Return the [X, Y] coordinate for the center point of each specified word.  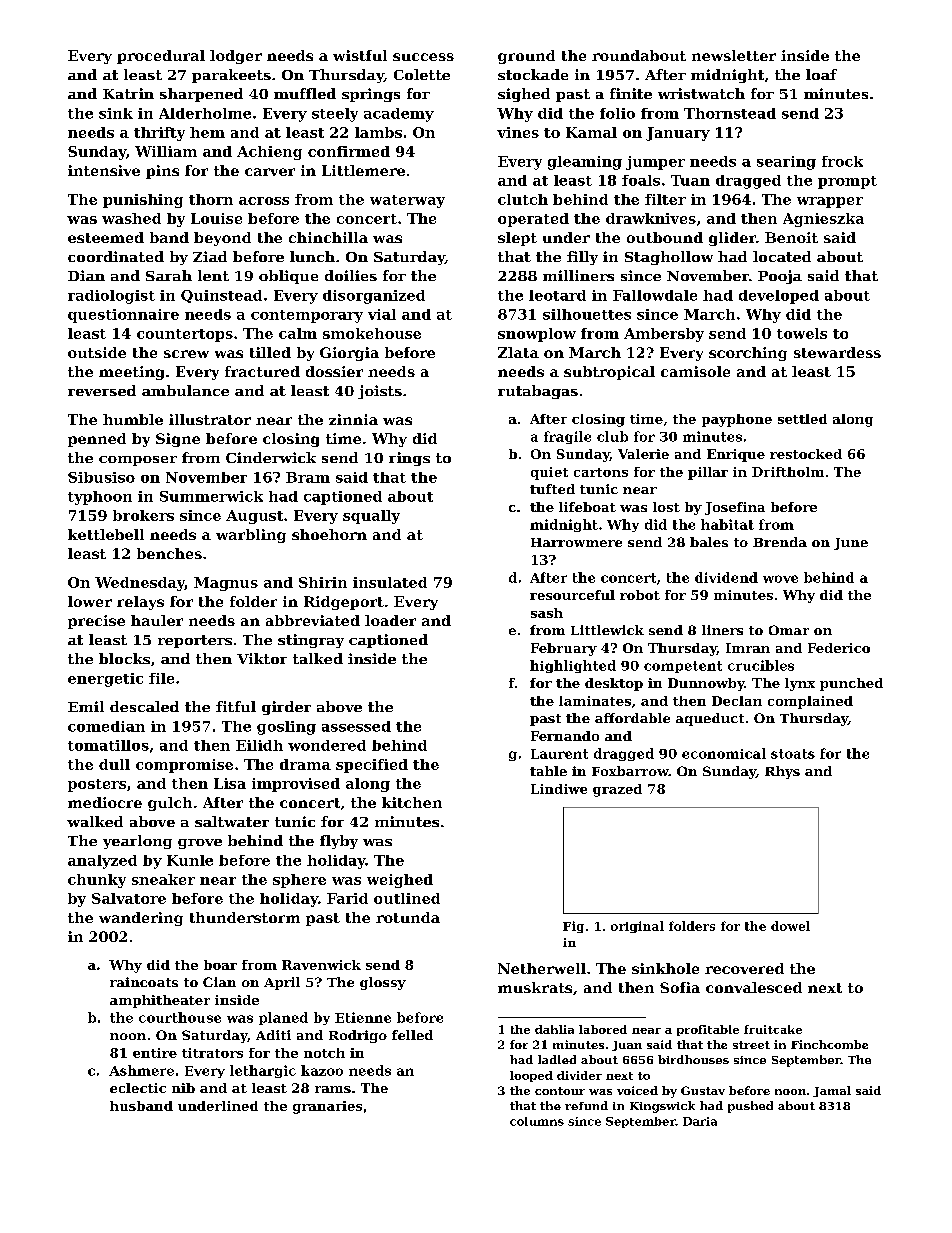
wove [780, 579]
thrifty [159, 134]
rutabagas [538, 392]
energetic [105, 680]
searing [786, 163]
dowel [790, 926]
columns [537, 1121]
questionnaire [123, 316]
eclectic [138, 1088]
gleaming [585, 163]
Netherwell [542, 968]
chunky [97, 881]
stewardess [837, 352]
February [564, 649]
